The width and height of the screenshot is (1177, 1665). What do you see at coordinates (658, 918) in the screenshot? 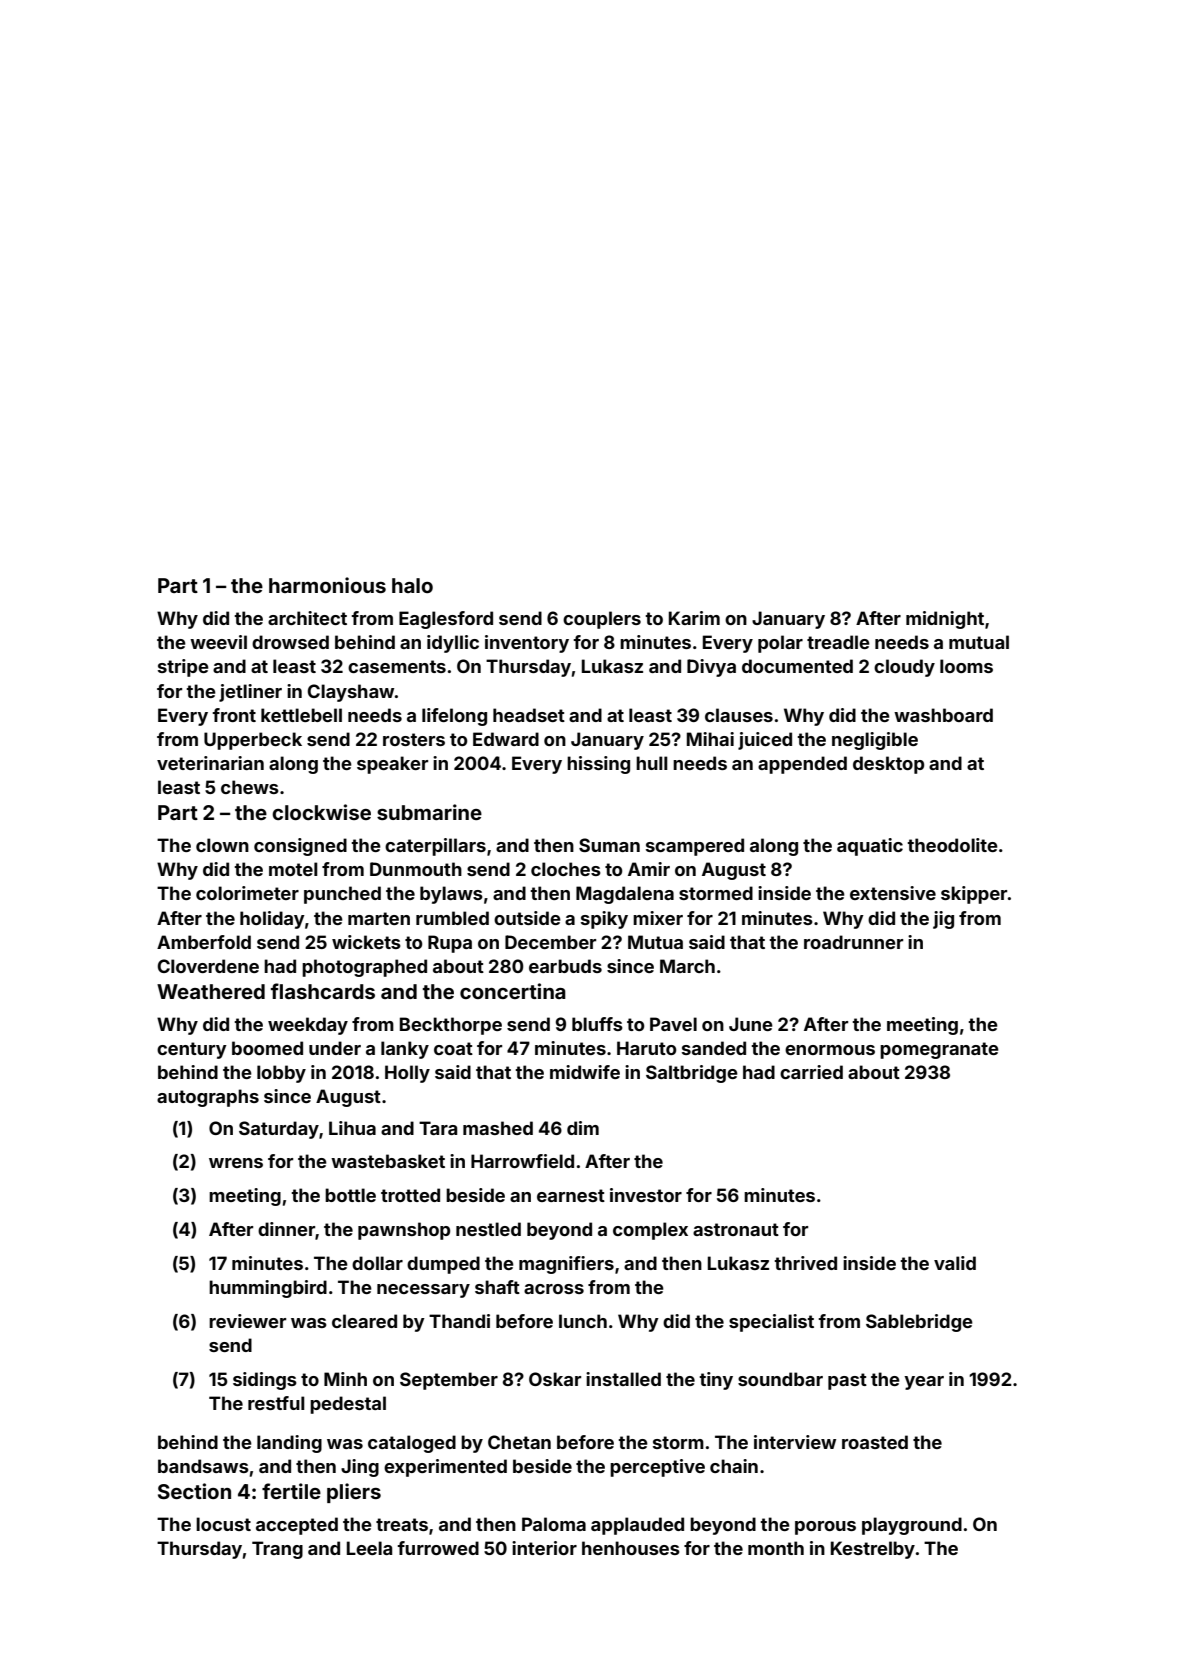
I see `mixer` at bounding box center [658, 918].
